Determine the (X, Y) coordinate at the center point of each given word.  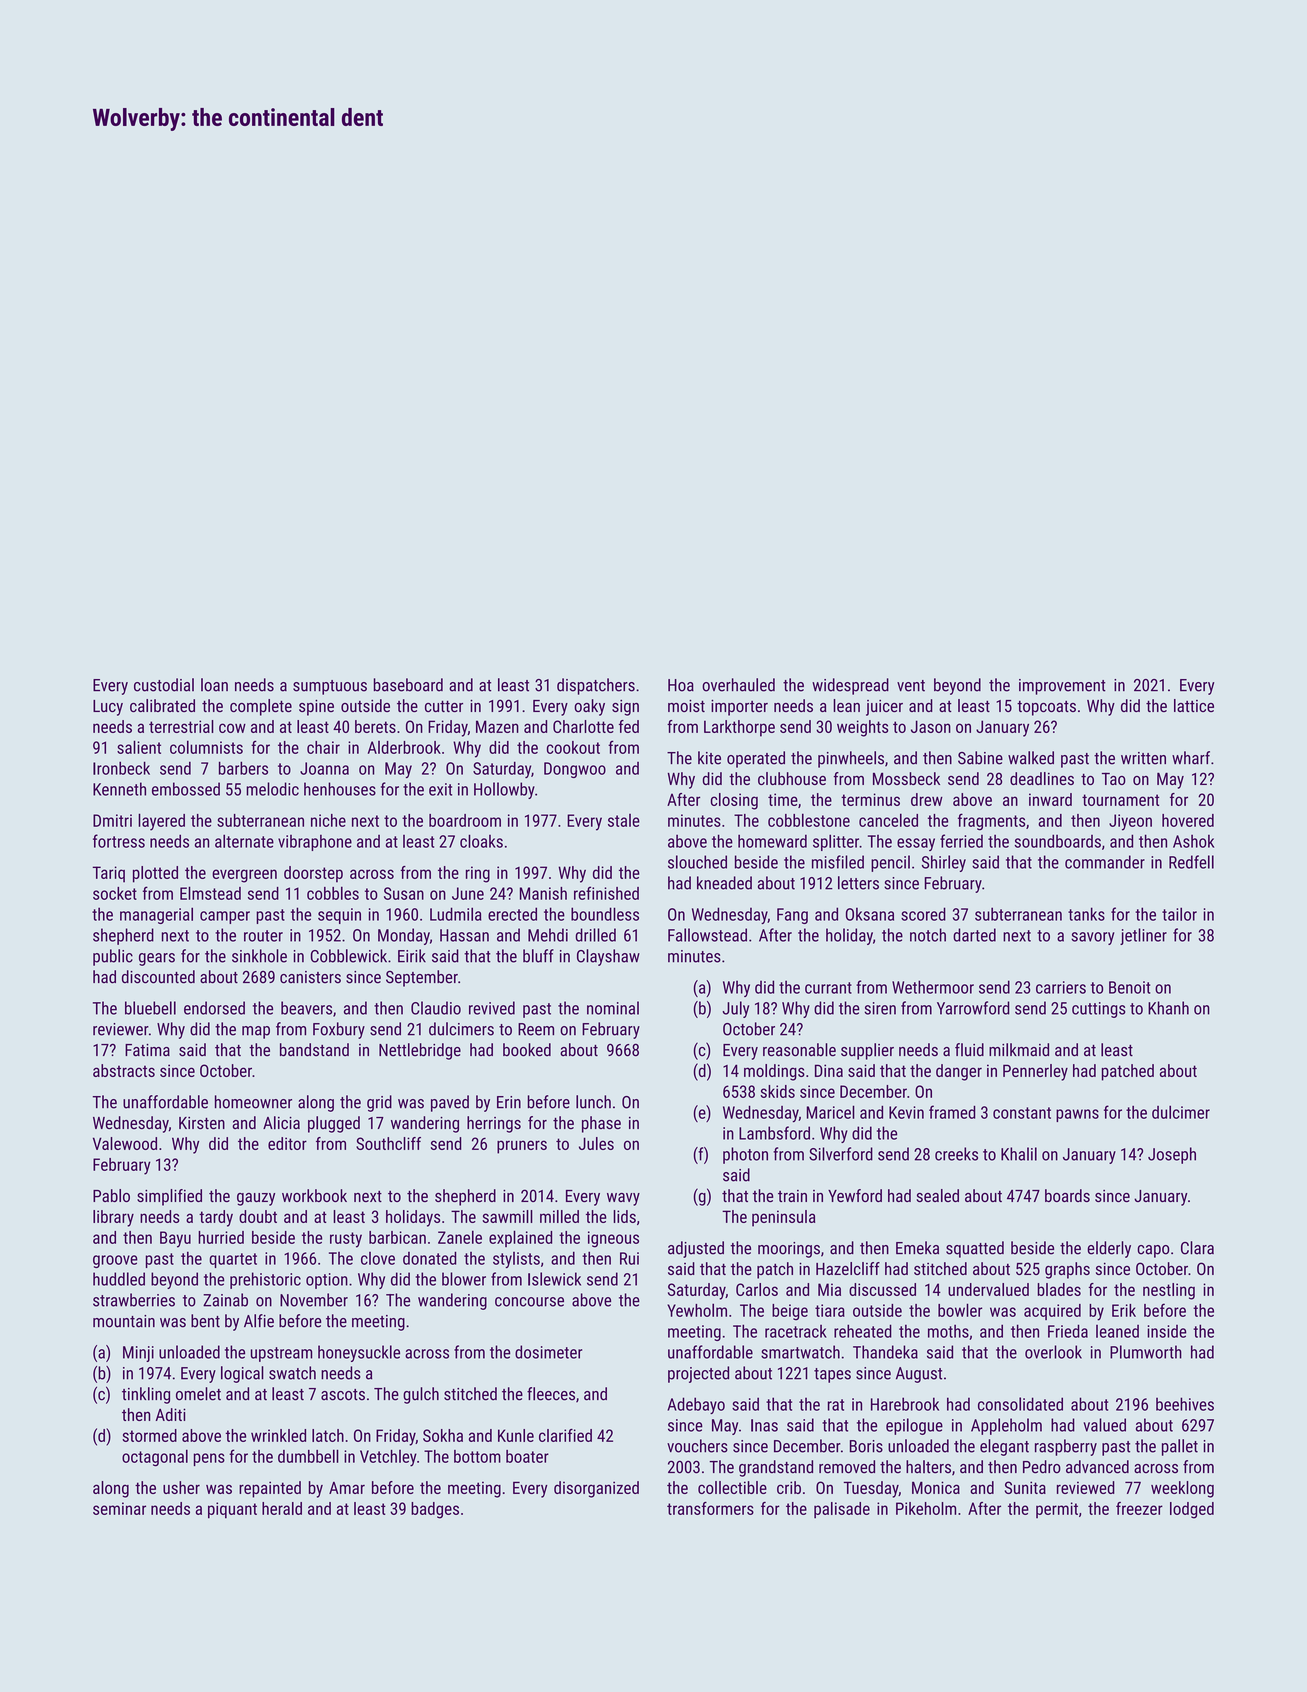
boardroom (465, 820)
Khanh (1168, 1008)
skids (777, 1091)
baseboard (408, 685)
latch (328, 1435)
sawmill (507, 1216)
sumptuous (330, 687)
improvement (1062, 687)
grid (379, 1103)
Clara (1197, 1248)
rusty (346, 1240)
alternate (244, 841)
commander (1105, 862)
